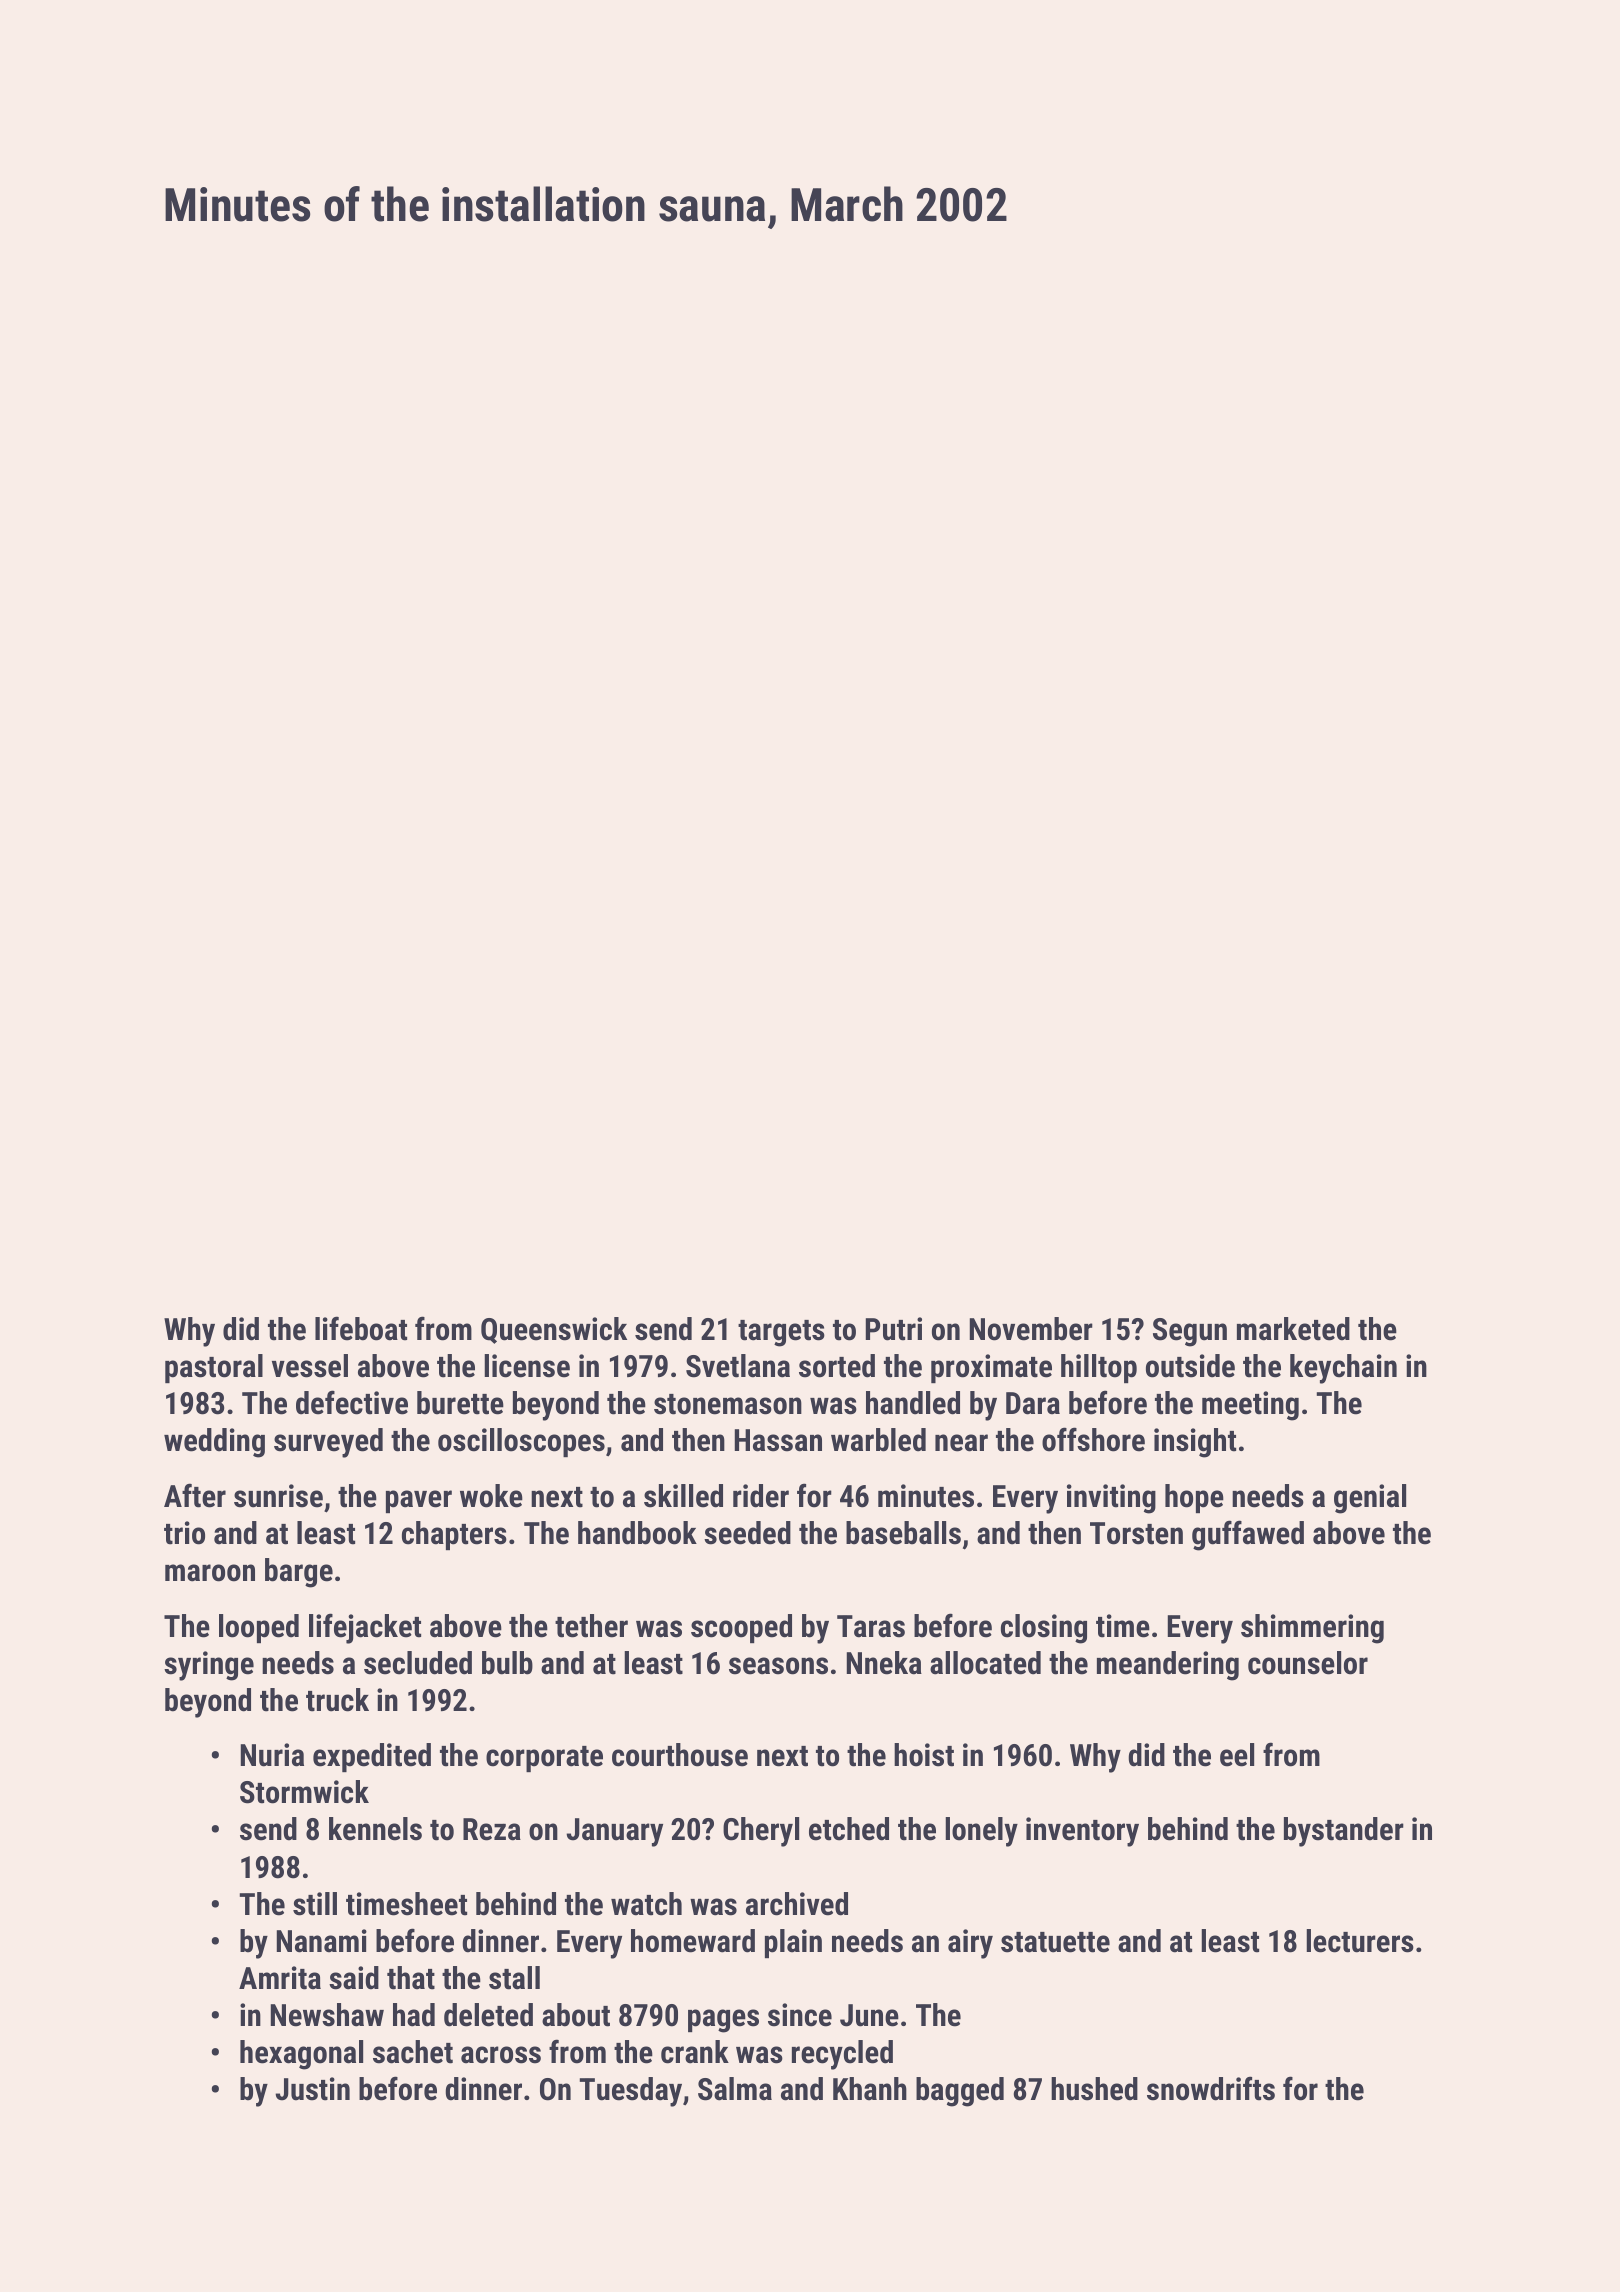  I want to click on Nanami, so click(322, 1941).
